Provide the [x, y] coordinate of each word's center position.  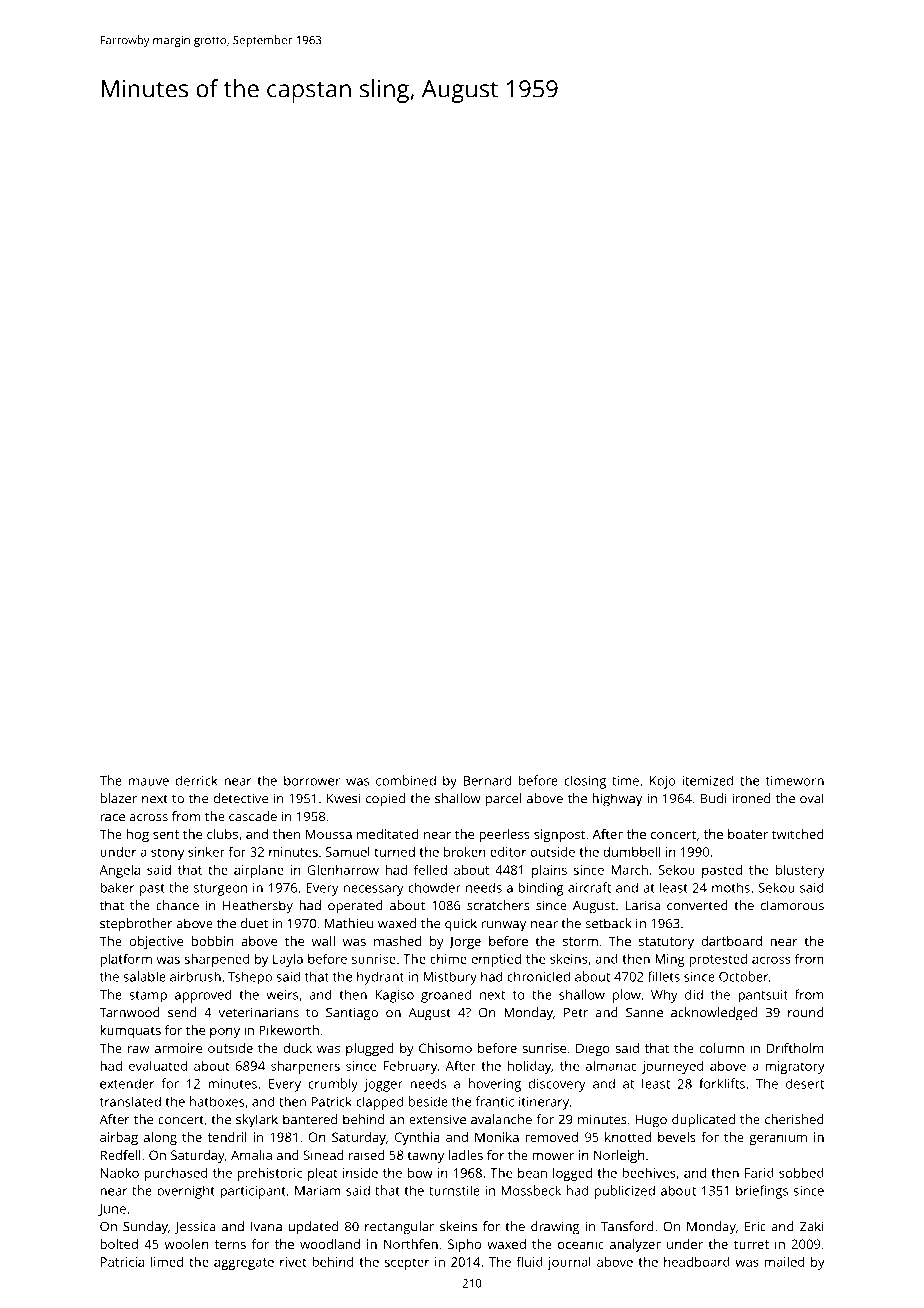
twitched [797, 834]
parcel [503, 800]
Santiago [352, 1014]
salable [144, 976]
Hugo [651, 1121]
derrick [197, 780]
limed [167, 1261]
